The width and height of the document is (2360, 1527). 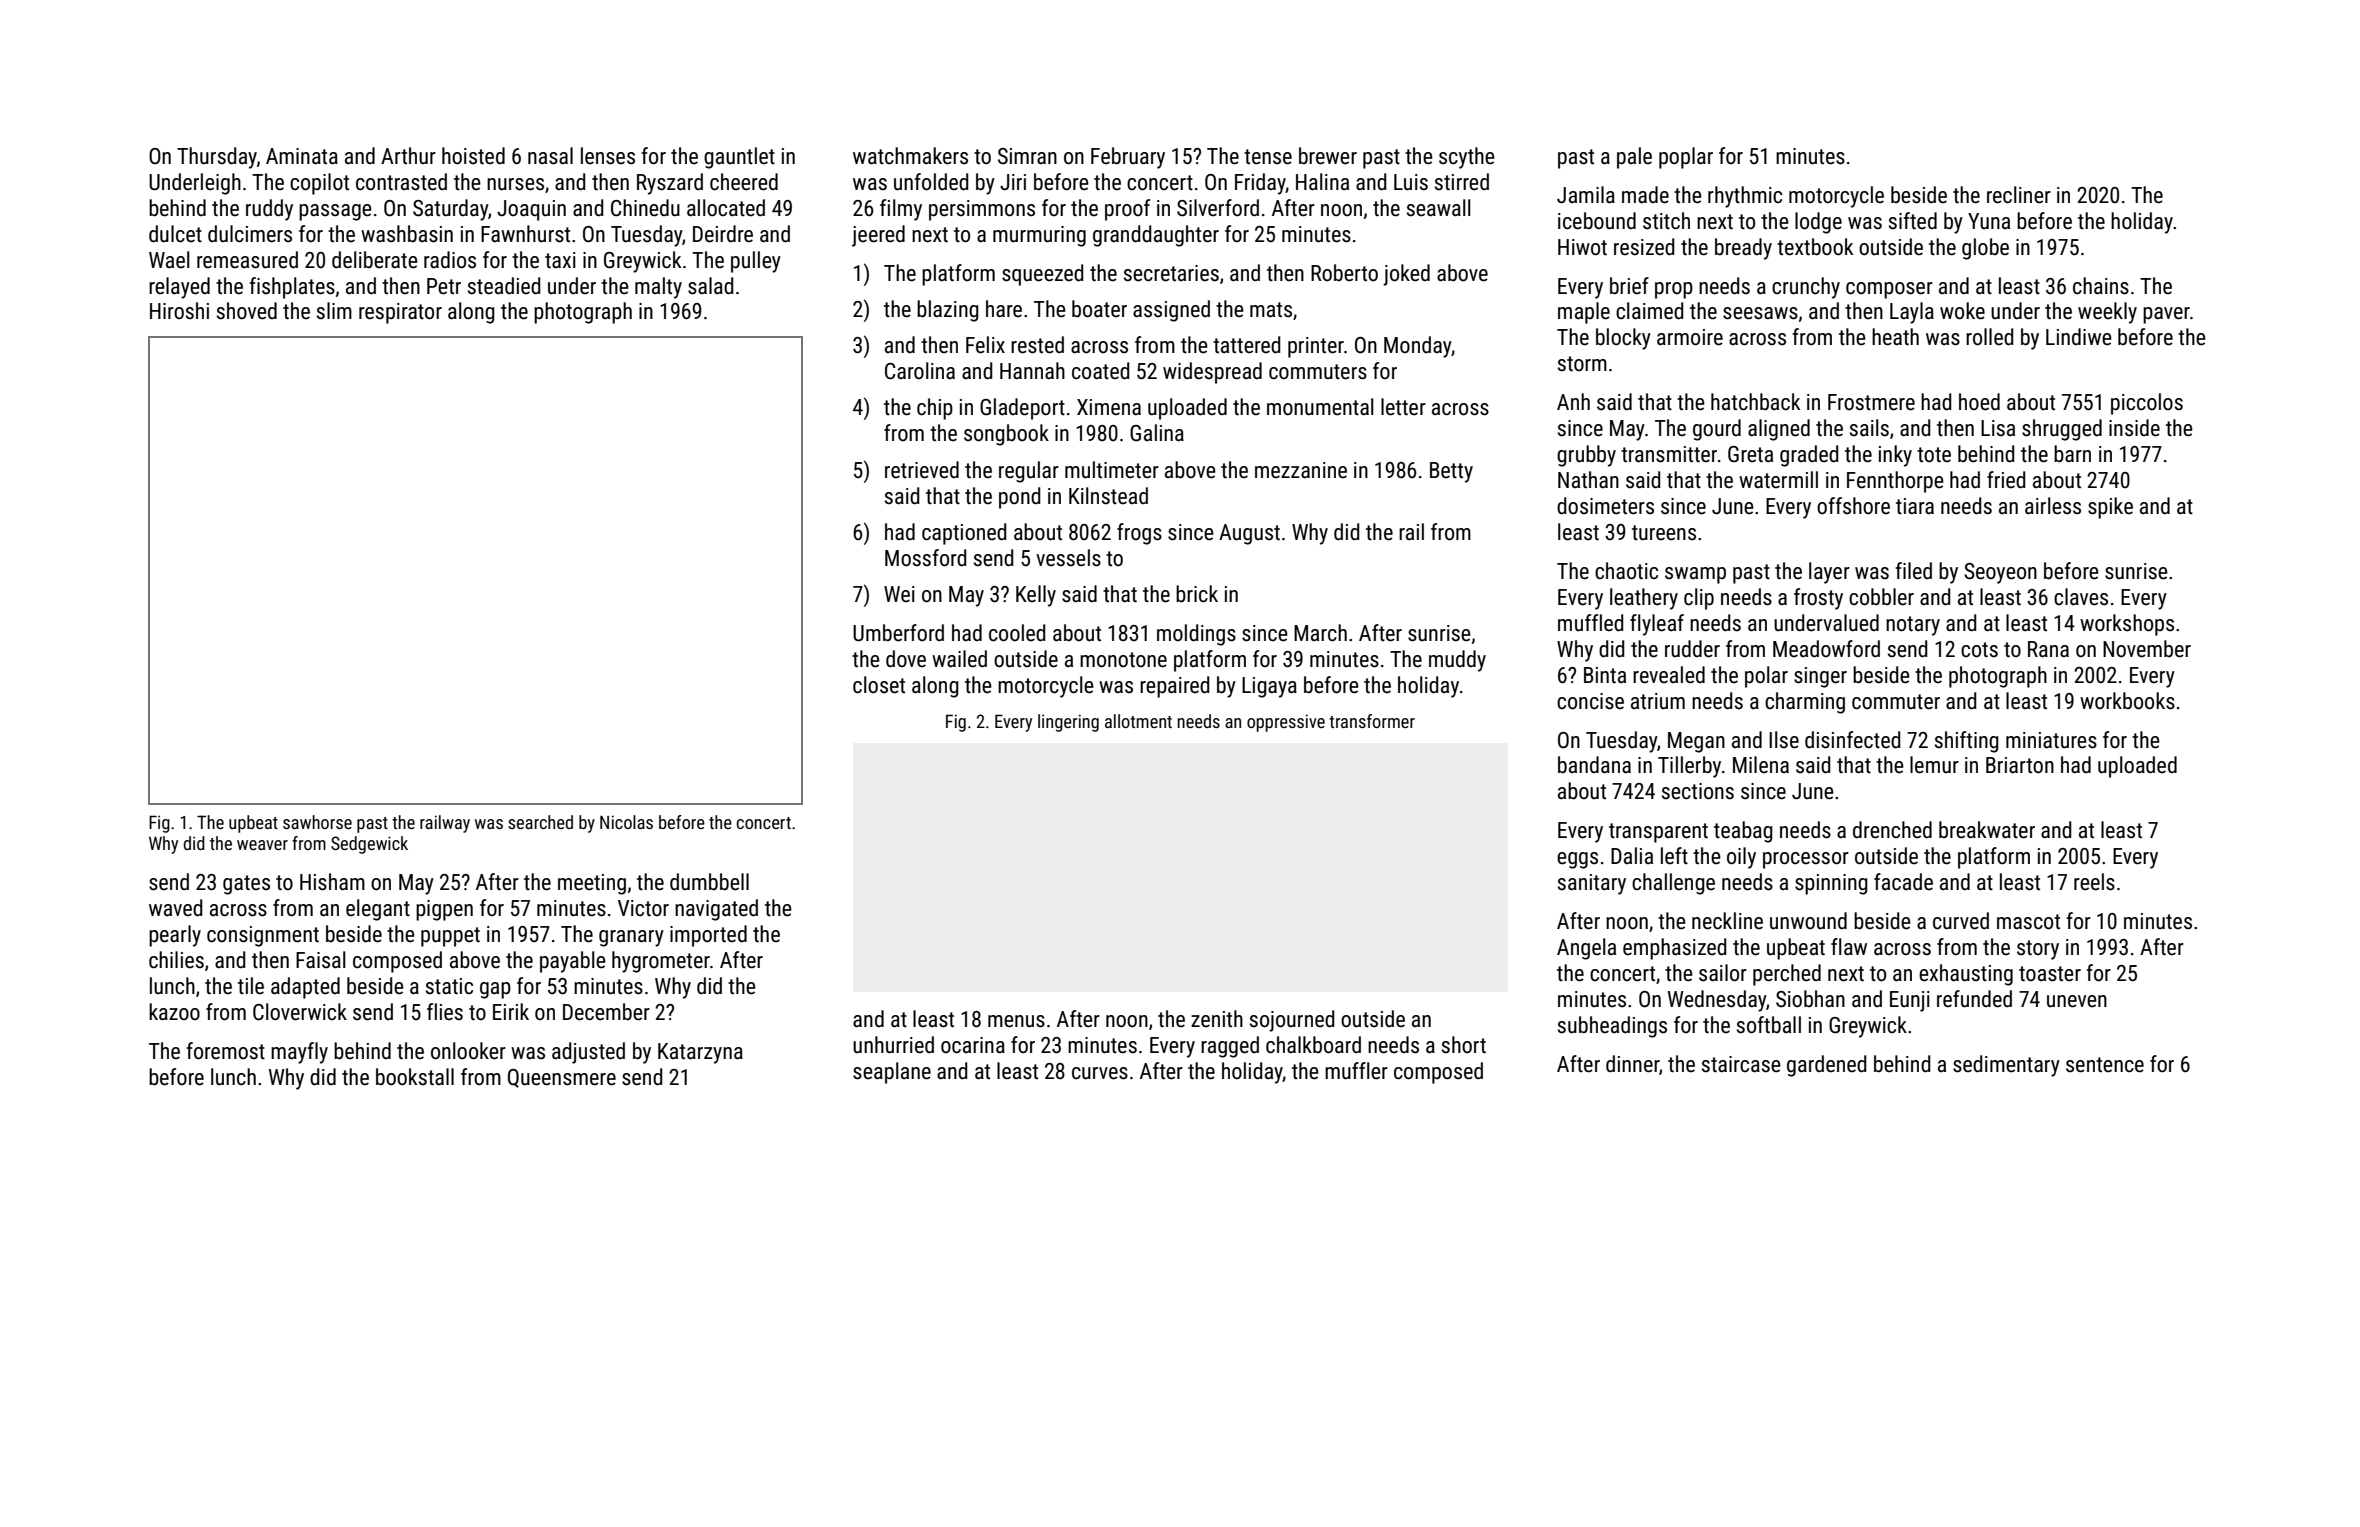 What do you see at coordinates (1022, 409) in the document?
I see `Gladeport` at bounding box center [1022, 409].
